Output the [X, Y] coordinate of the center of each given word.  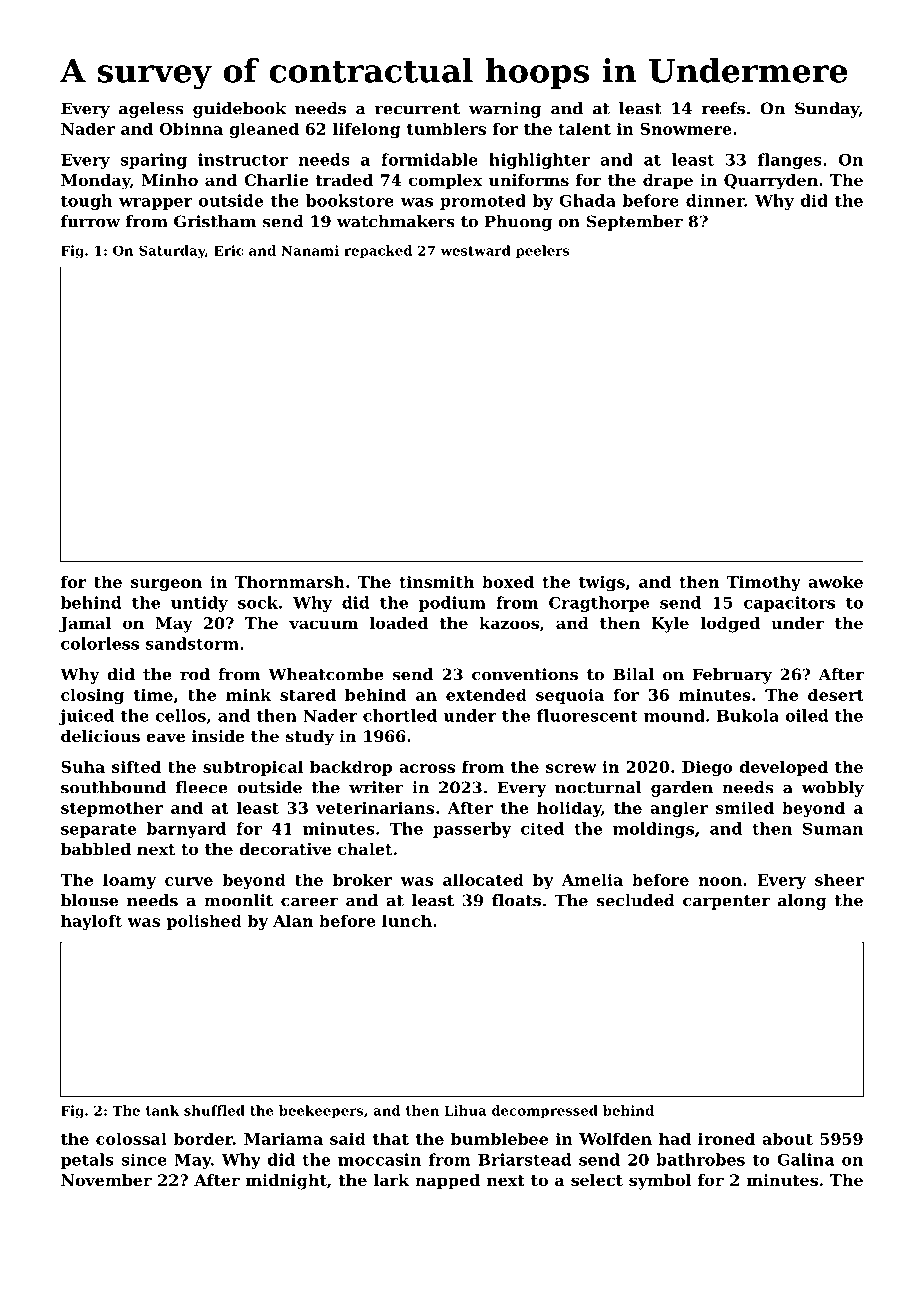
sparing [153, 161]
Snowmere [686, 129]
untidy [199, 604]
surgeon [166, 585]
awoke [835, 581]
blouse [89, 900]
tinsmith [436, 581]
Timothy [764, 583]
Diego [707, 768]
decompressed [545, 1111]
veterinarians [375, 807]
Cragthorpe [599, 604]
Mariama [283, 1138]
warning [505, 110]
